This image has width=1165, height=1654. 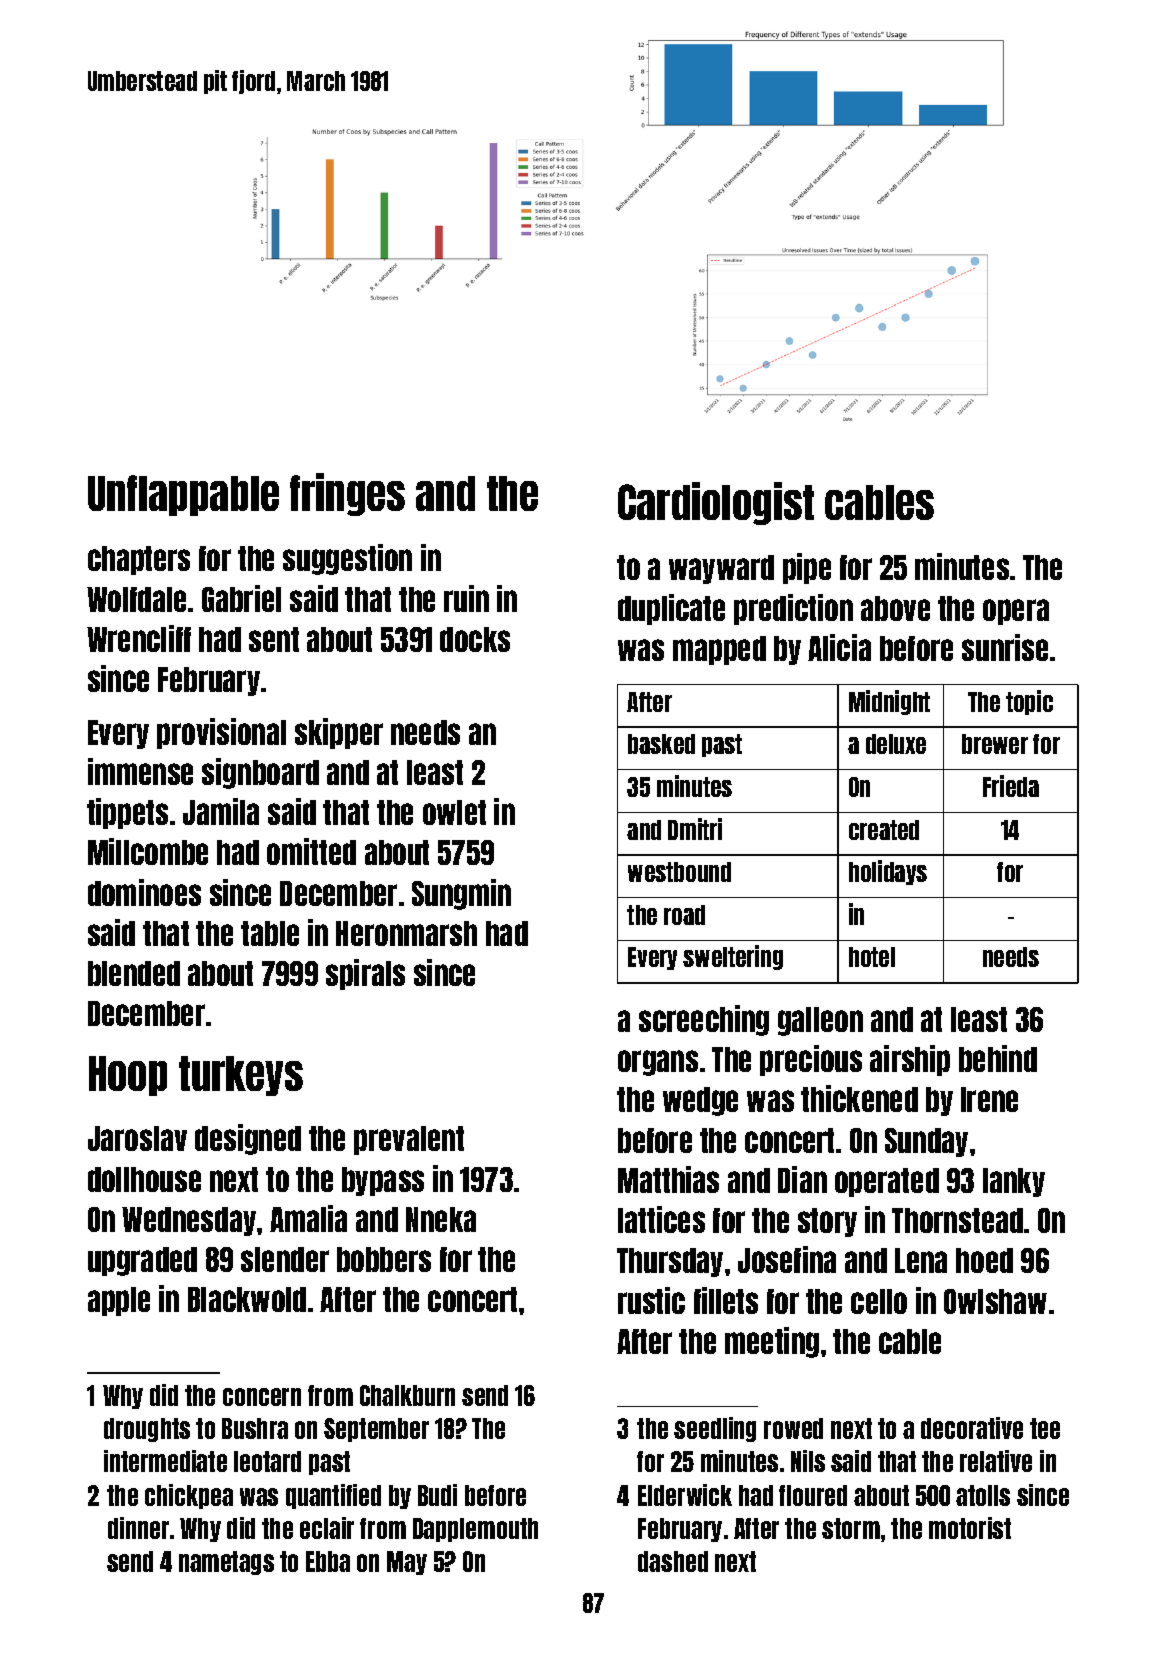 I want to click on suggestion, so click(x=347, y=559).
